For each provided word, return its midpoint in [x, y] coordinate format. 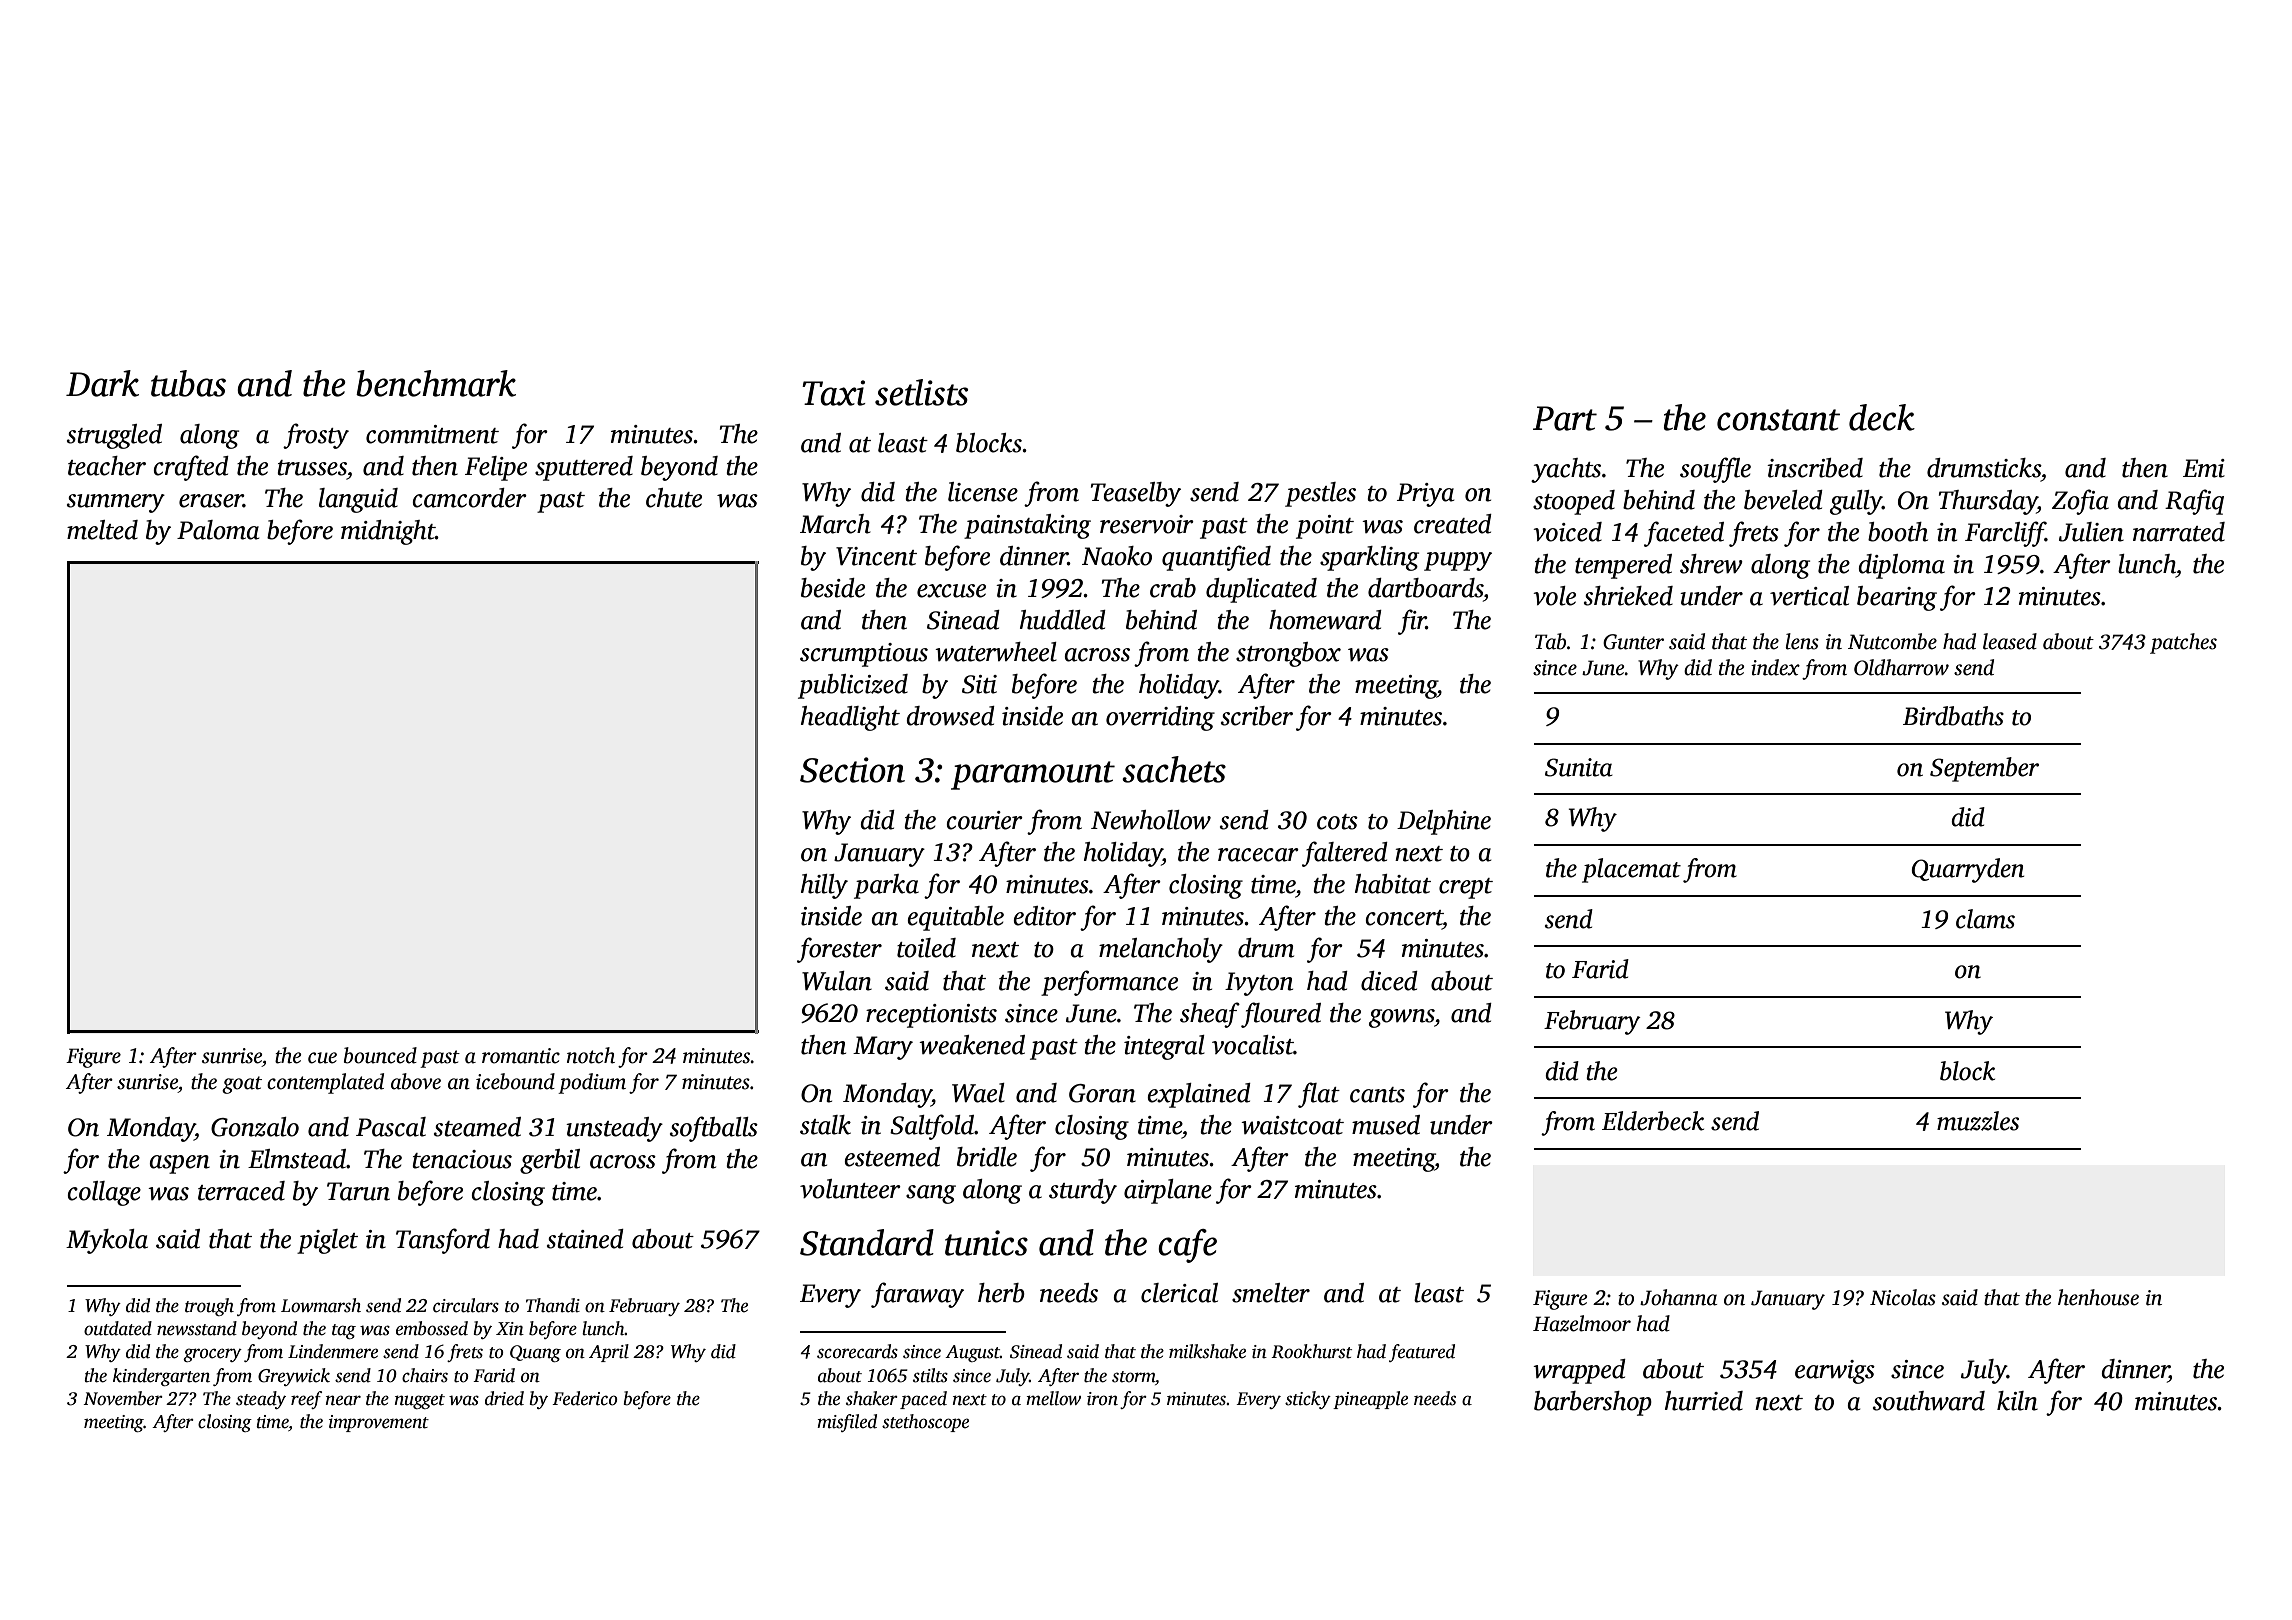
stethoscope [925, 1423]
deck [1882, 417]
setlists [921, 392]
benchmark [436, 383]
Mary [883, 1048]
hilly [824, 886]
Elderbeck [1653, 1121]
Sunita [1579, 767]
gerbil [550, 1161]
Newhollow [1151, 820]
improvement [379, 1423]
